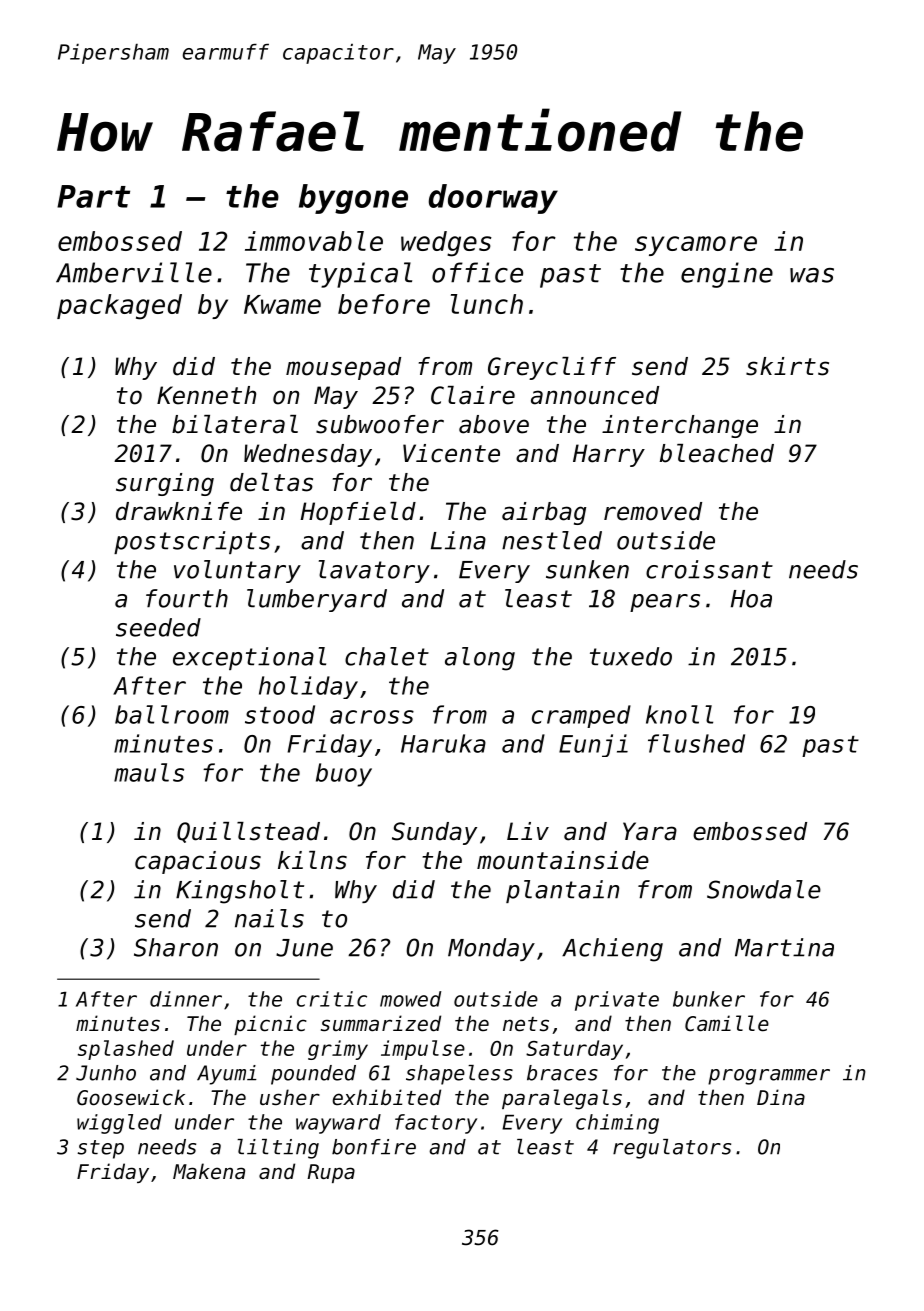 The height and width of the image is (1311, 924). I want to click on doorway, so click(493, 199).
